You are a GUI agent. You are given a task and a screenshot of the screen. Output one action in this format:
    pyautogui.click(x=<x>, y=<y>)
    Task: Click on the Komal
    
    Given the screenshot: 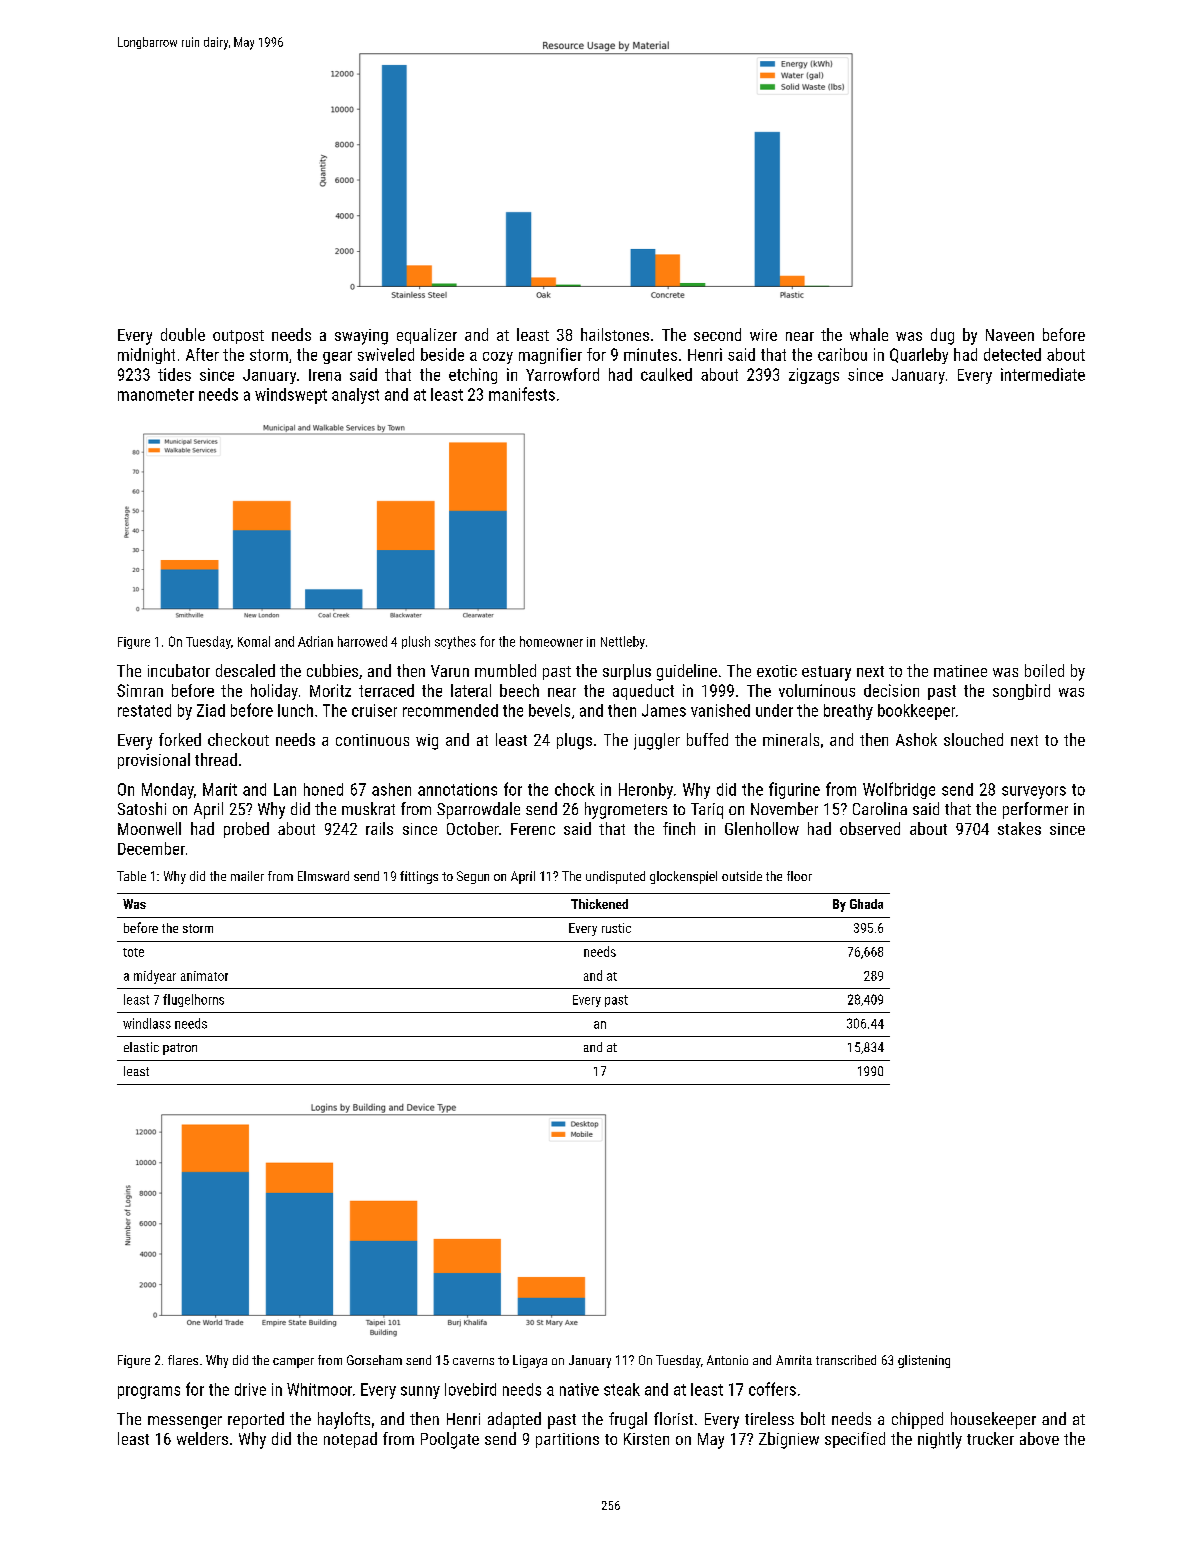 What is the action you would take?
    pyautogui.click(x=254, y=641)
